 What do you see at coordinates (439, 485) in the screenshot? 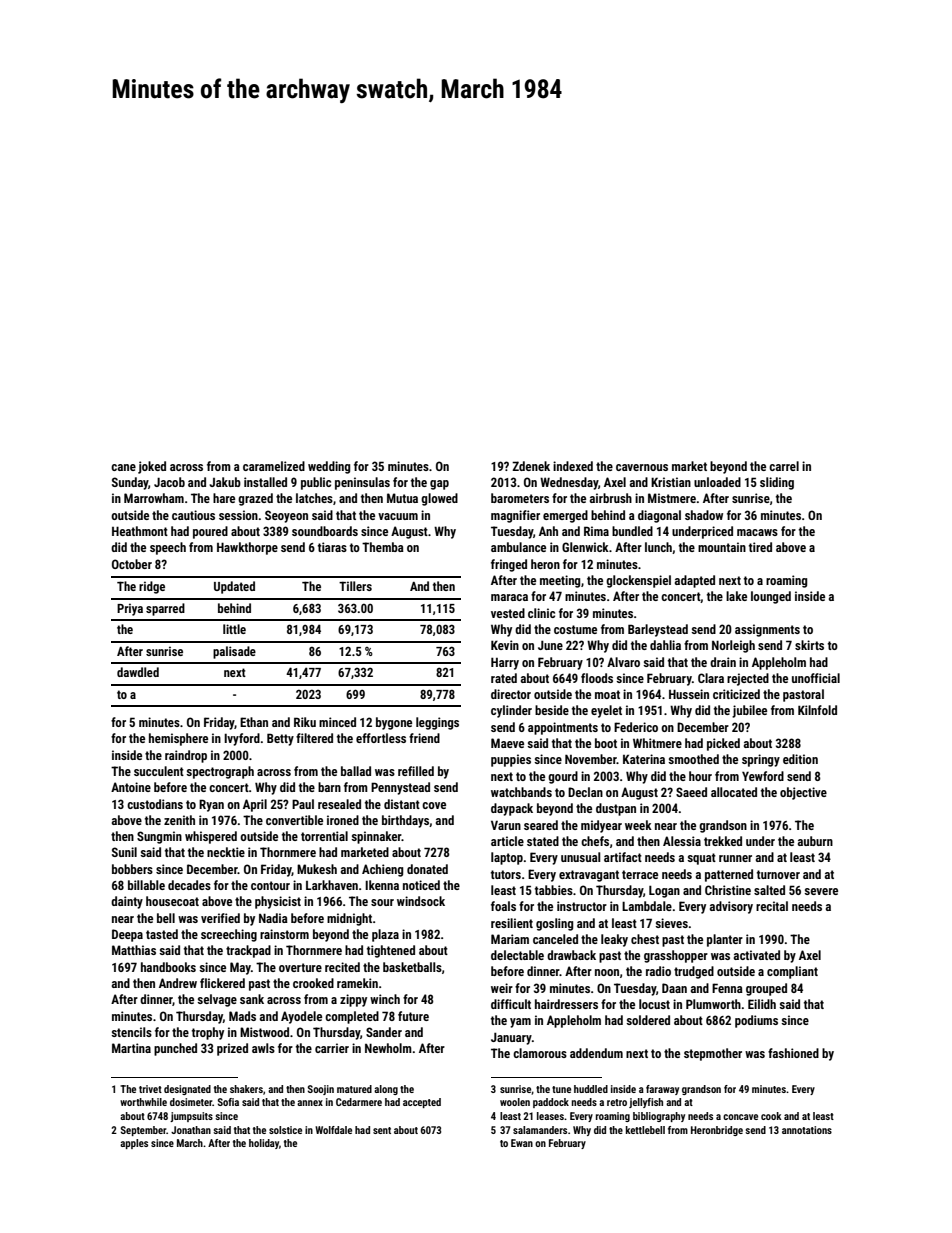
I see `gap` at bounding box center [439, 485].
